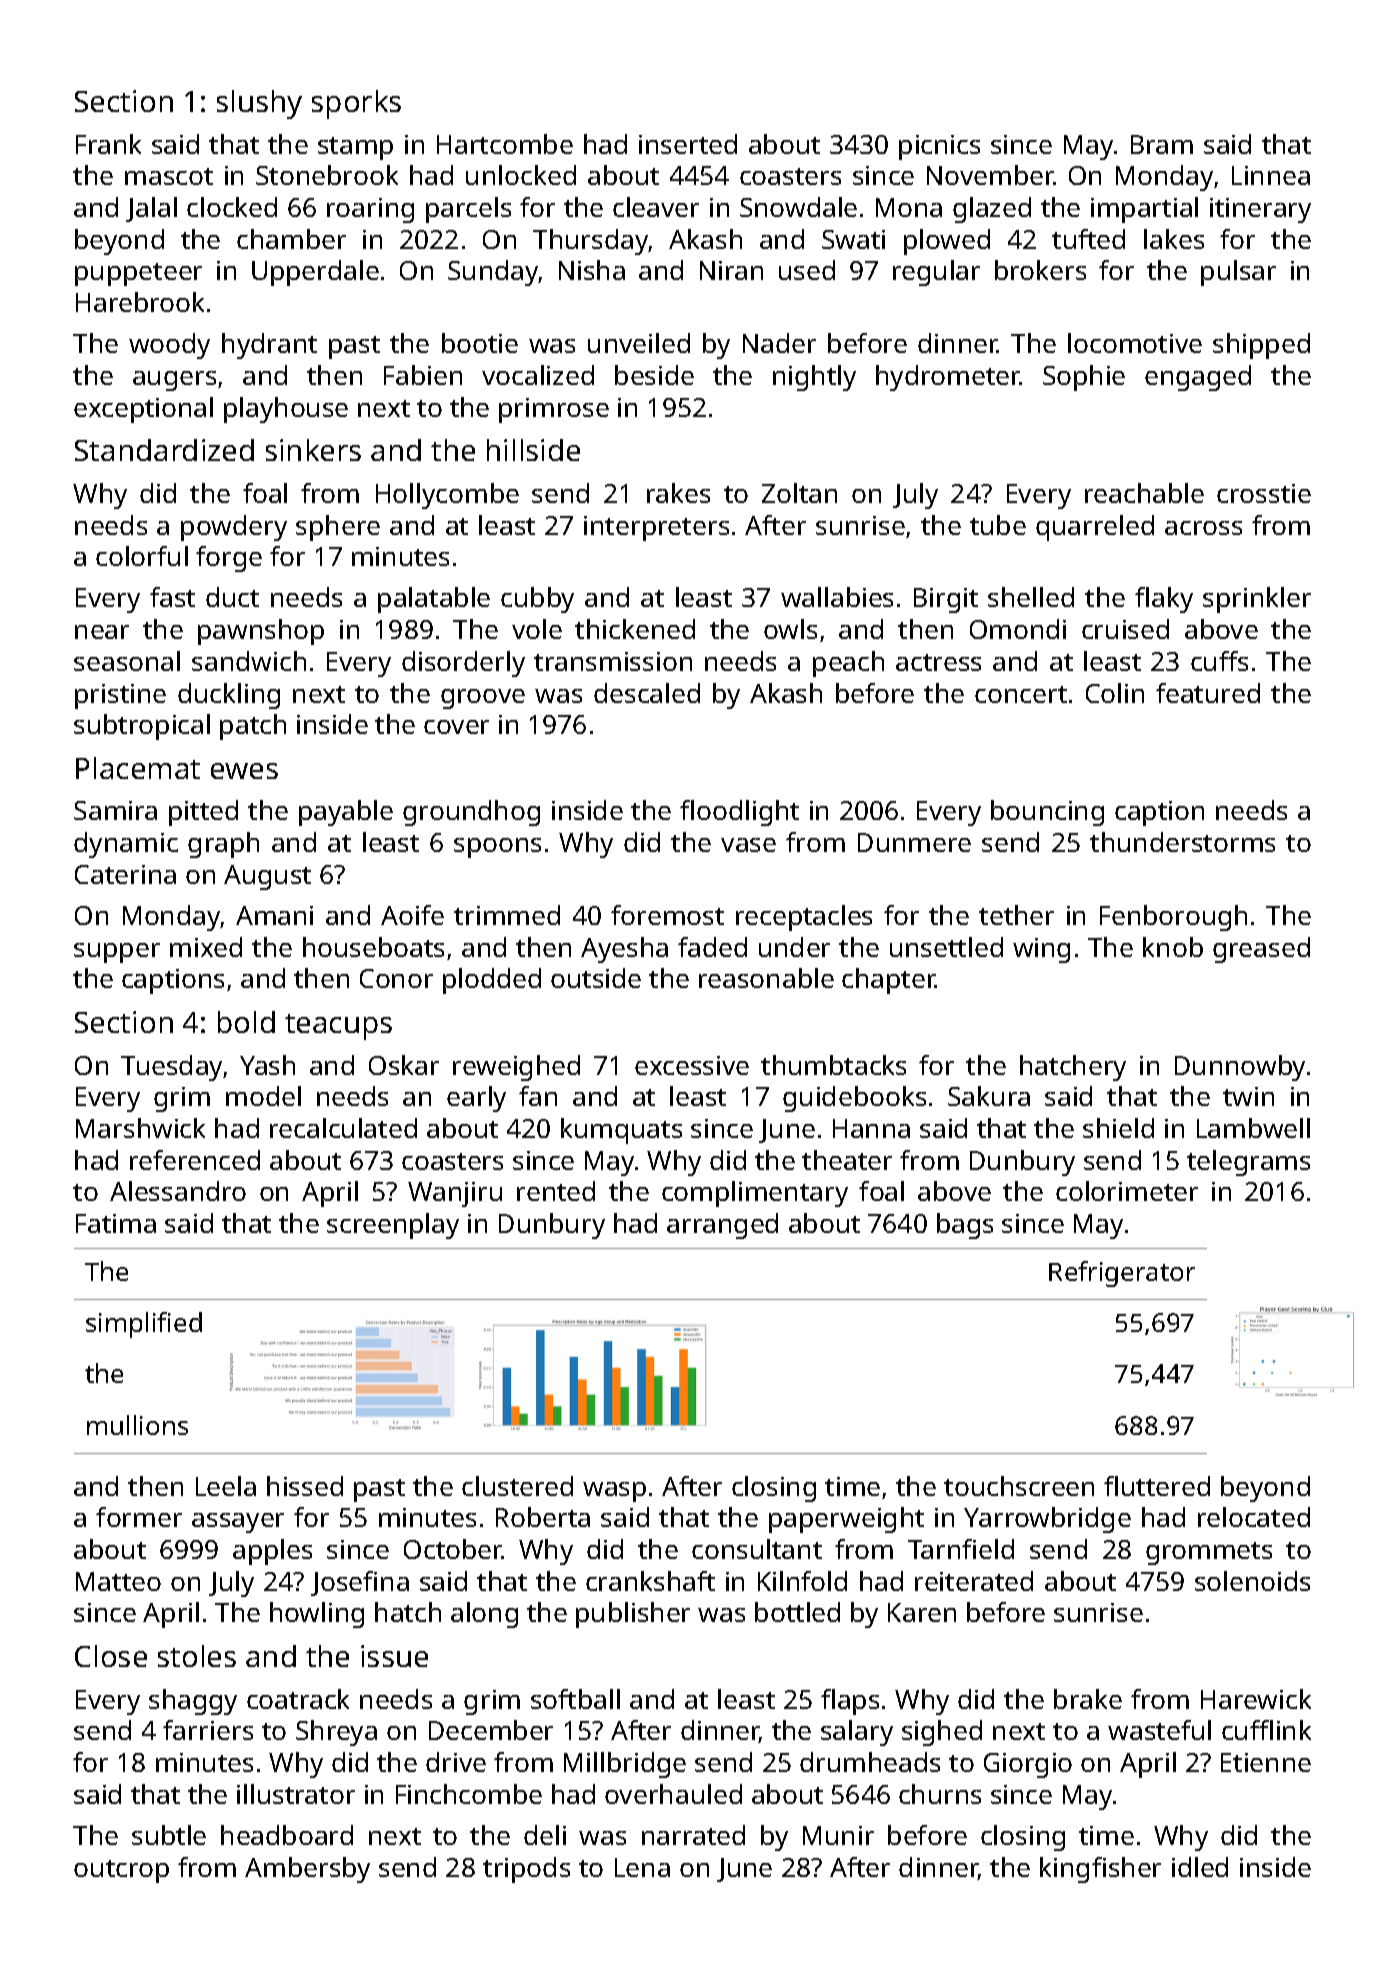  Describe the element at coordinates (1021, 694) in the page. I see `concert` at that location.
